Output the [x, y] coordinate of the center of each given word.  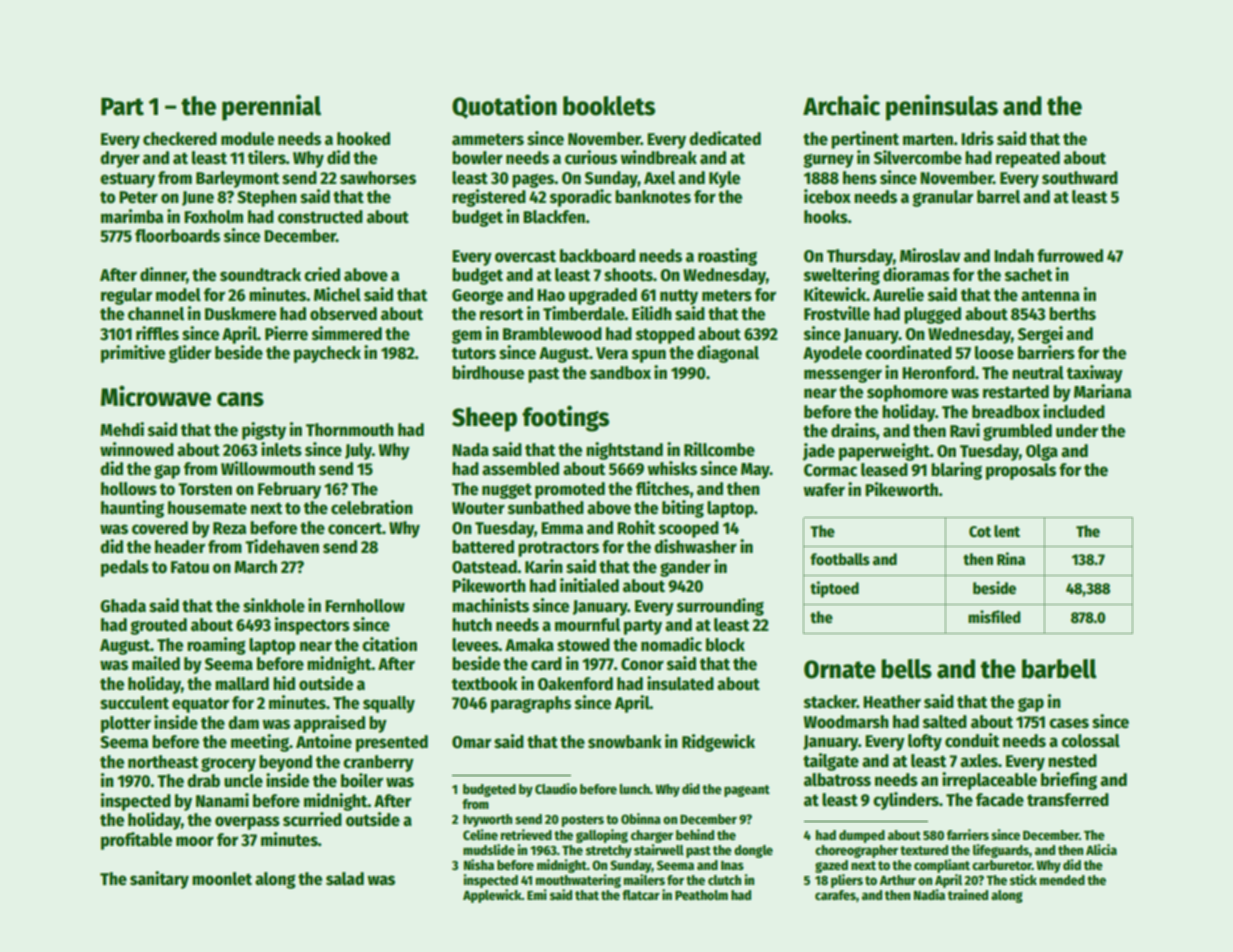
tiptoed [834, 589]
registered [489, 198]
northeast [163, 762]
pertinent [865, 140]
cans [240, 399]
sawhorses [378, 178]
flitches [663, 488]
